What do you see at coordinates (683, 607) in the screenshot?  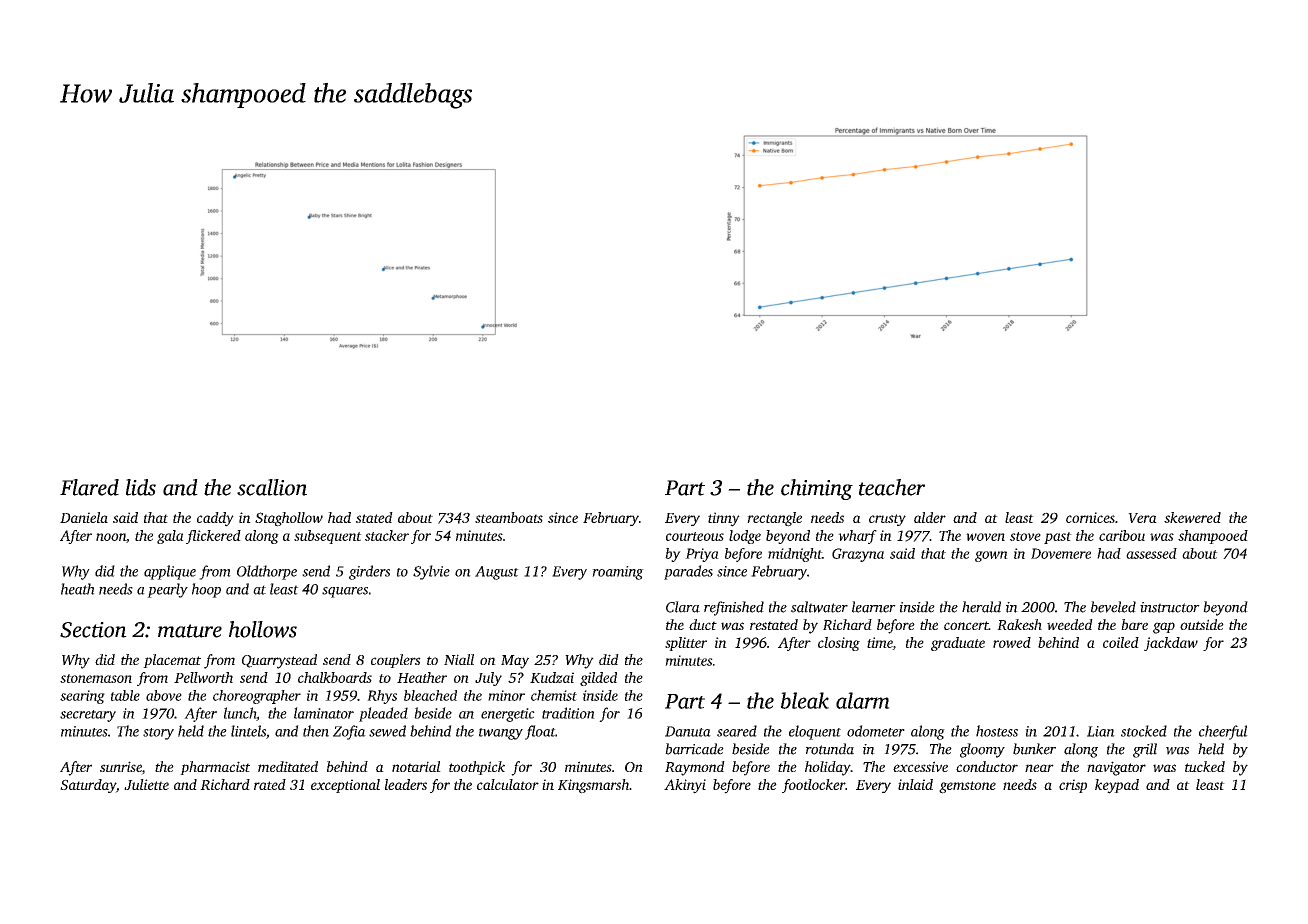 I see `Clara` at bounding box center [683, 607].
